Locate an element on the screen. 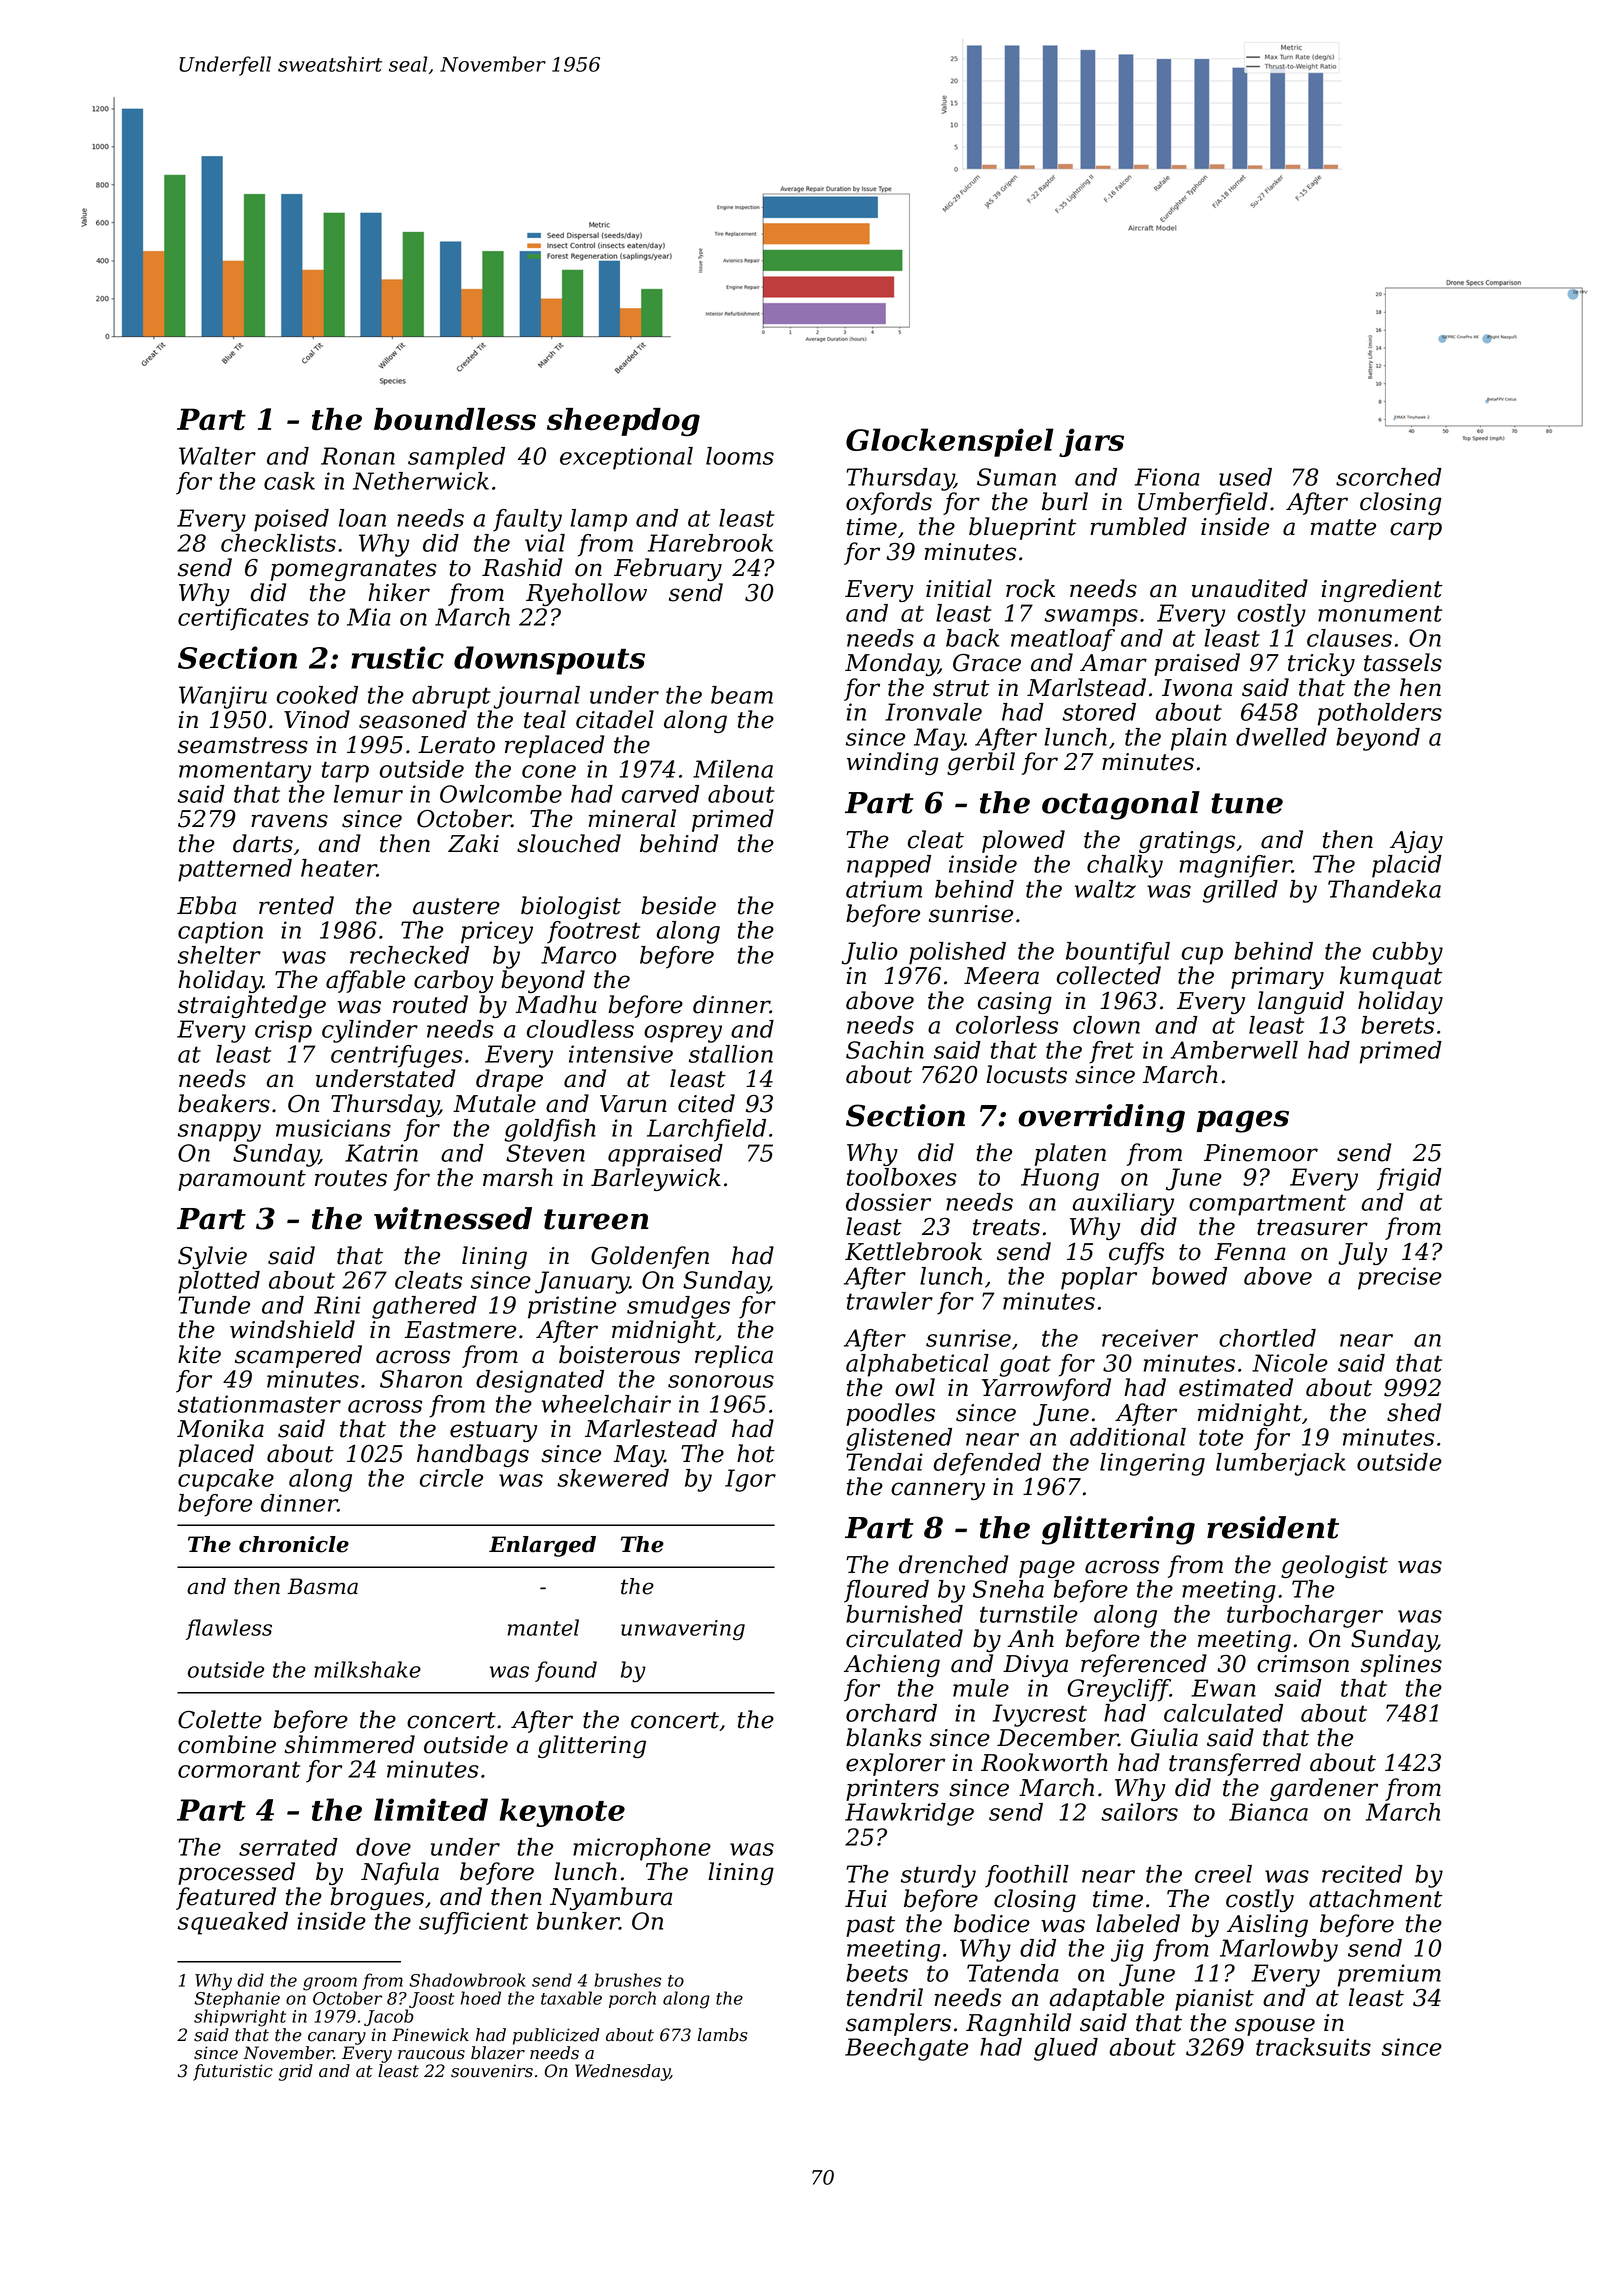  fret is located at coordinates (1111, 1052).
